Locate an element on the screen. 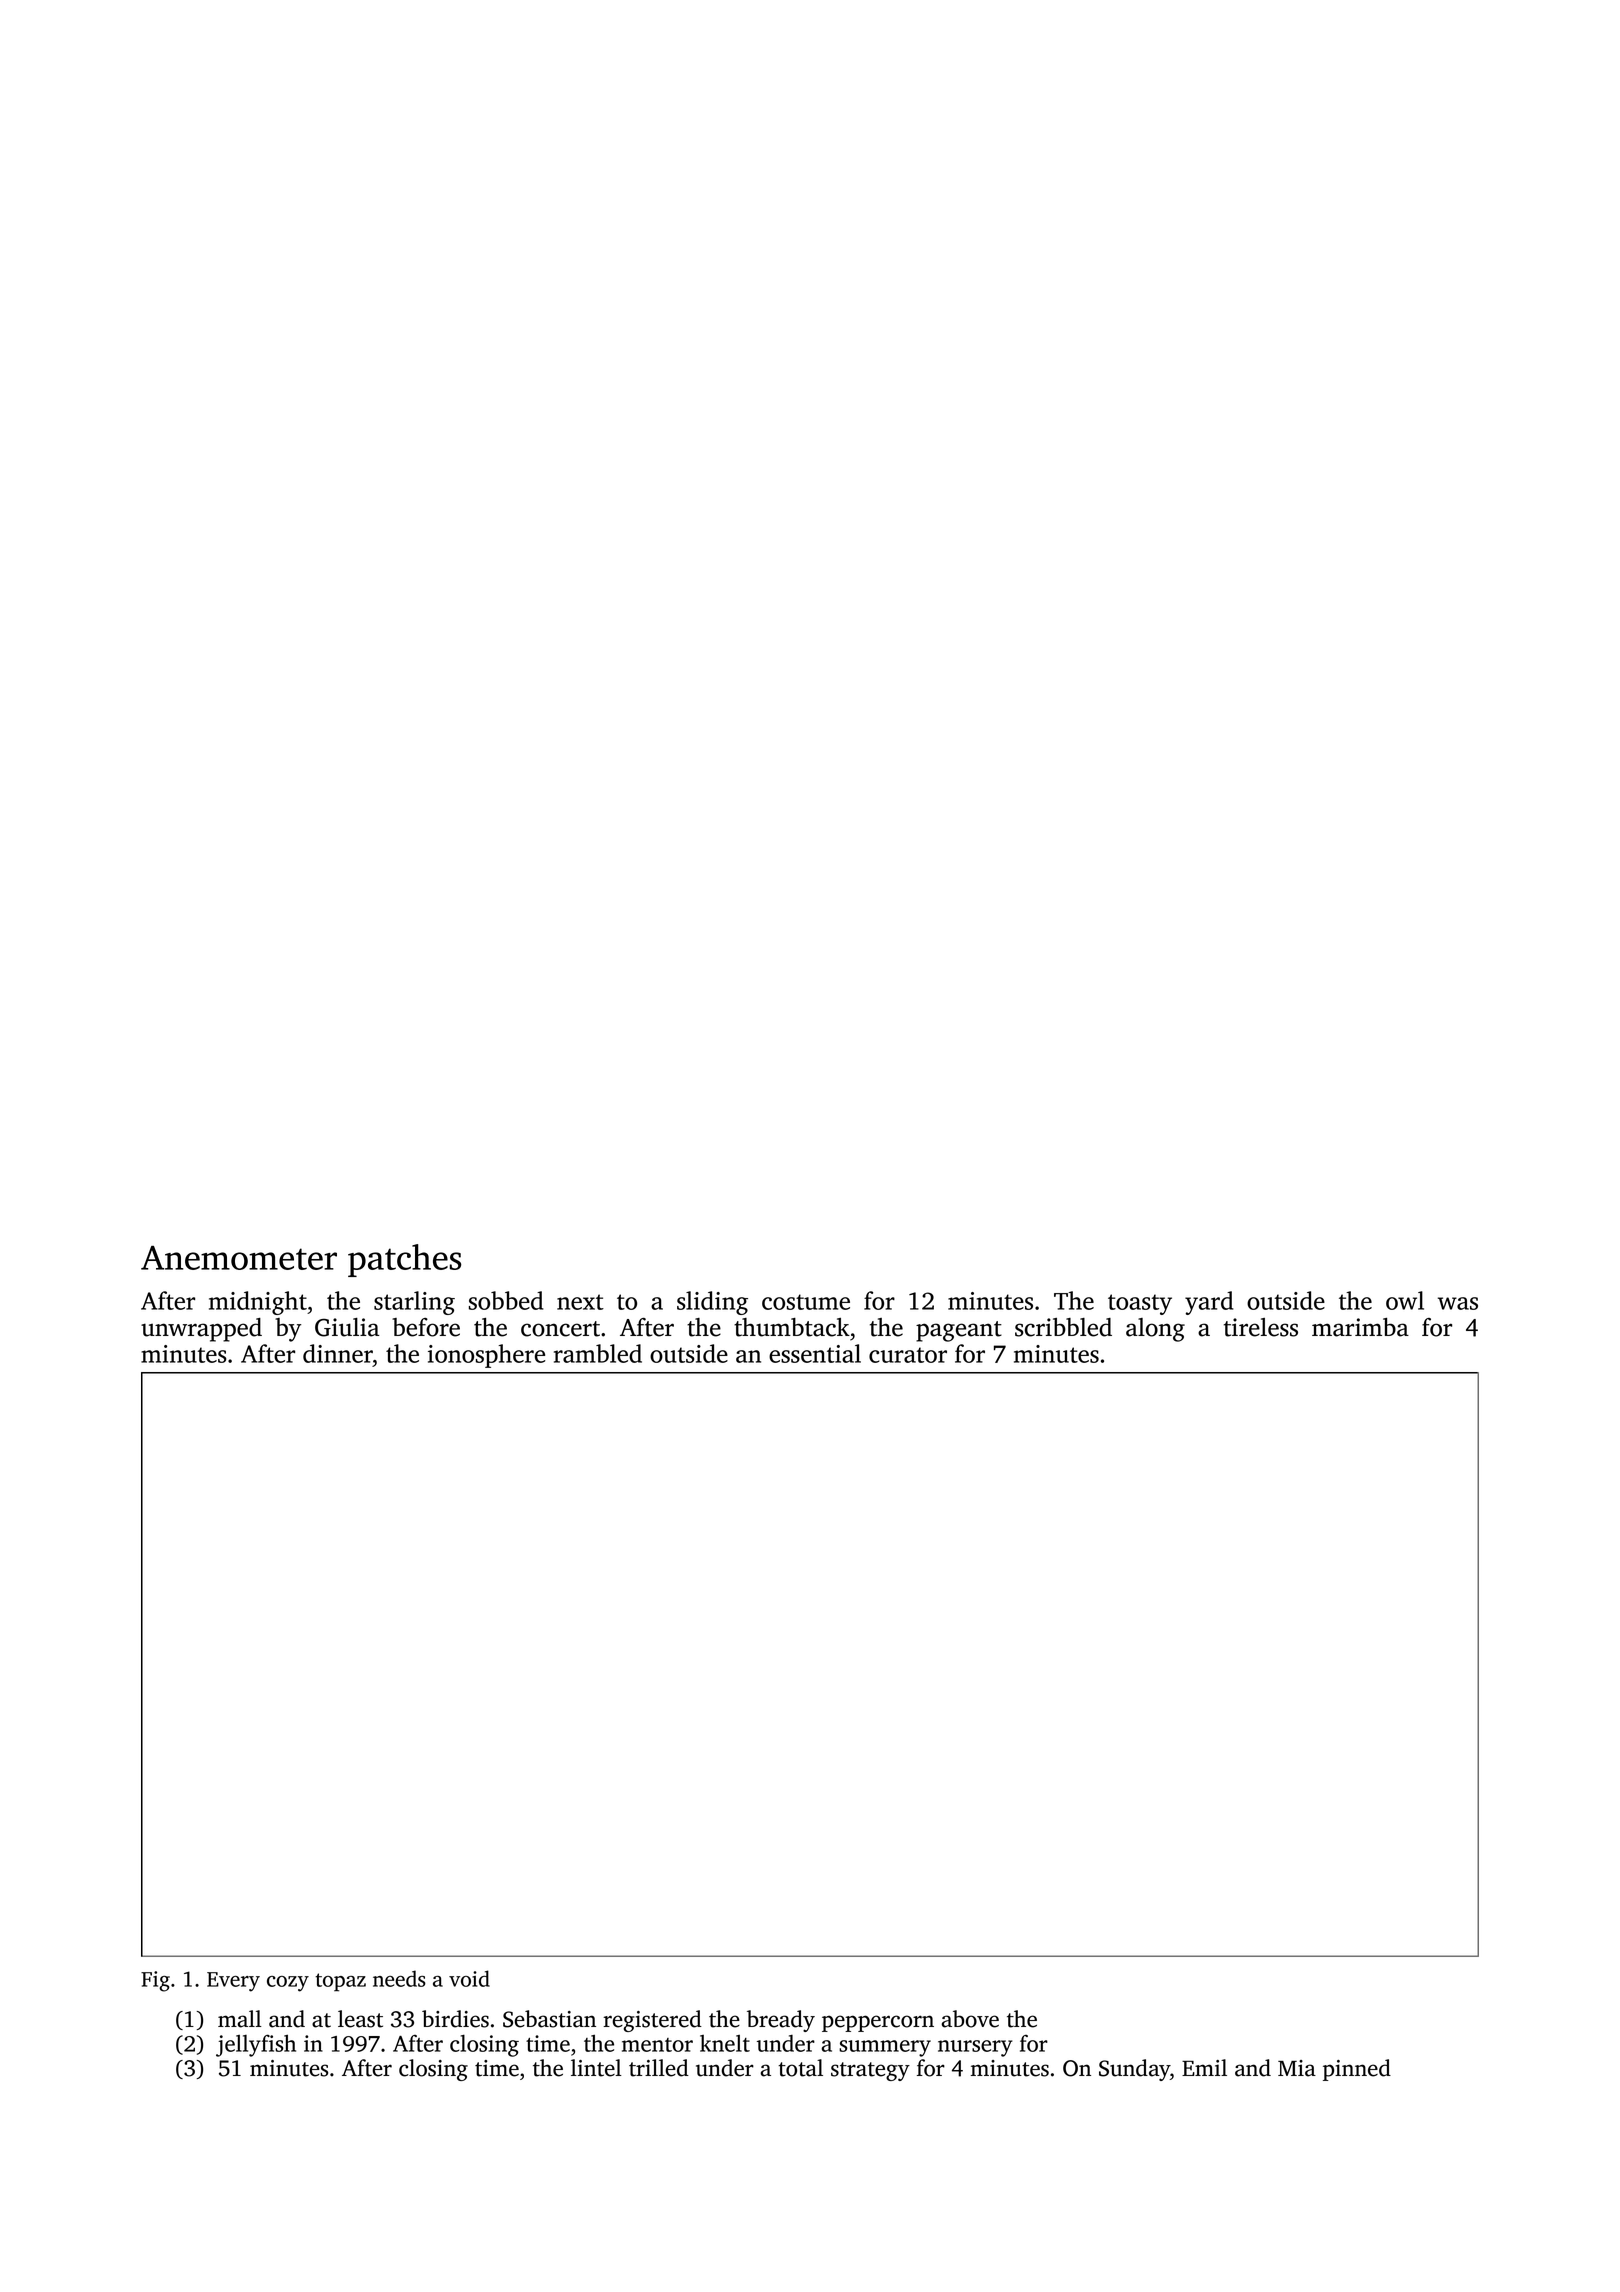 The height and width of the screenshot is (2292, 1620). jellyfish is located at coordinates (256, 2045).
